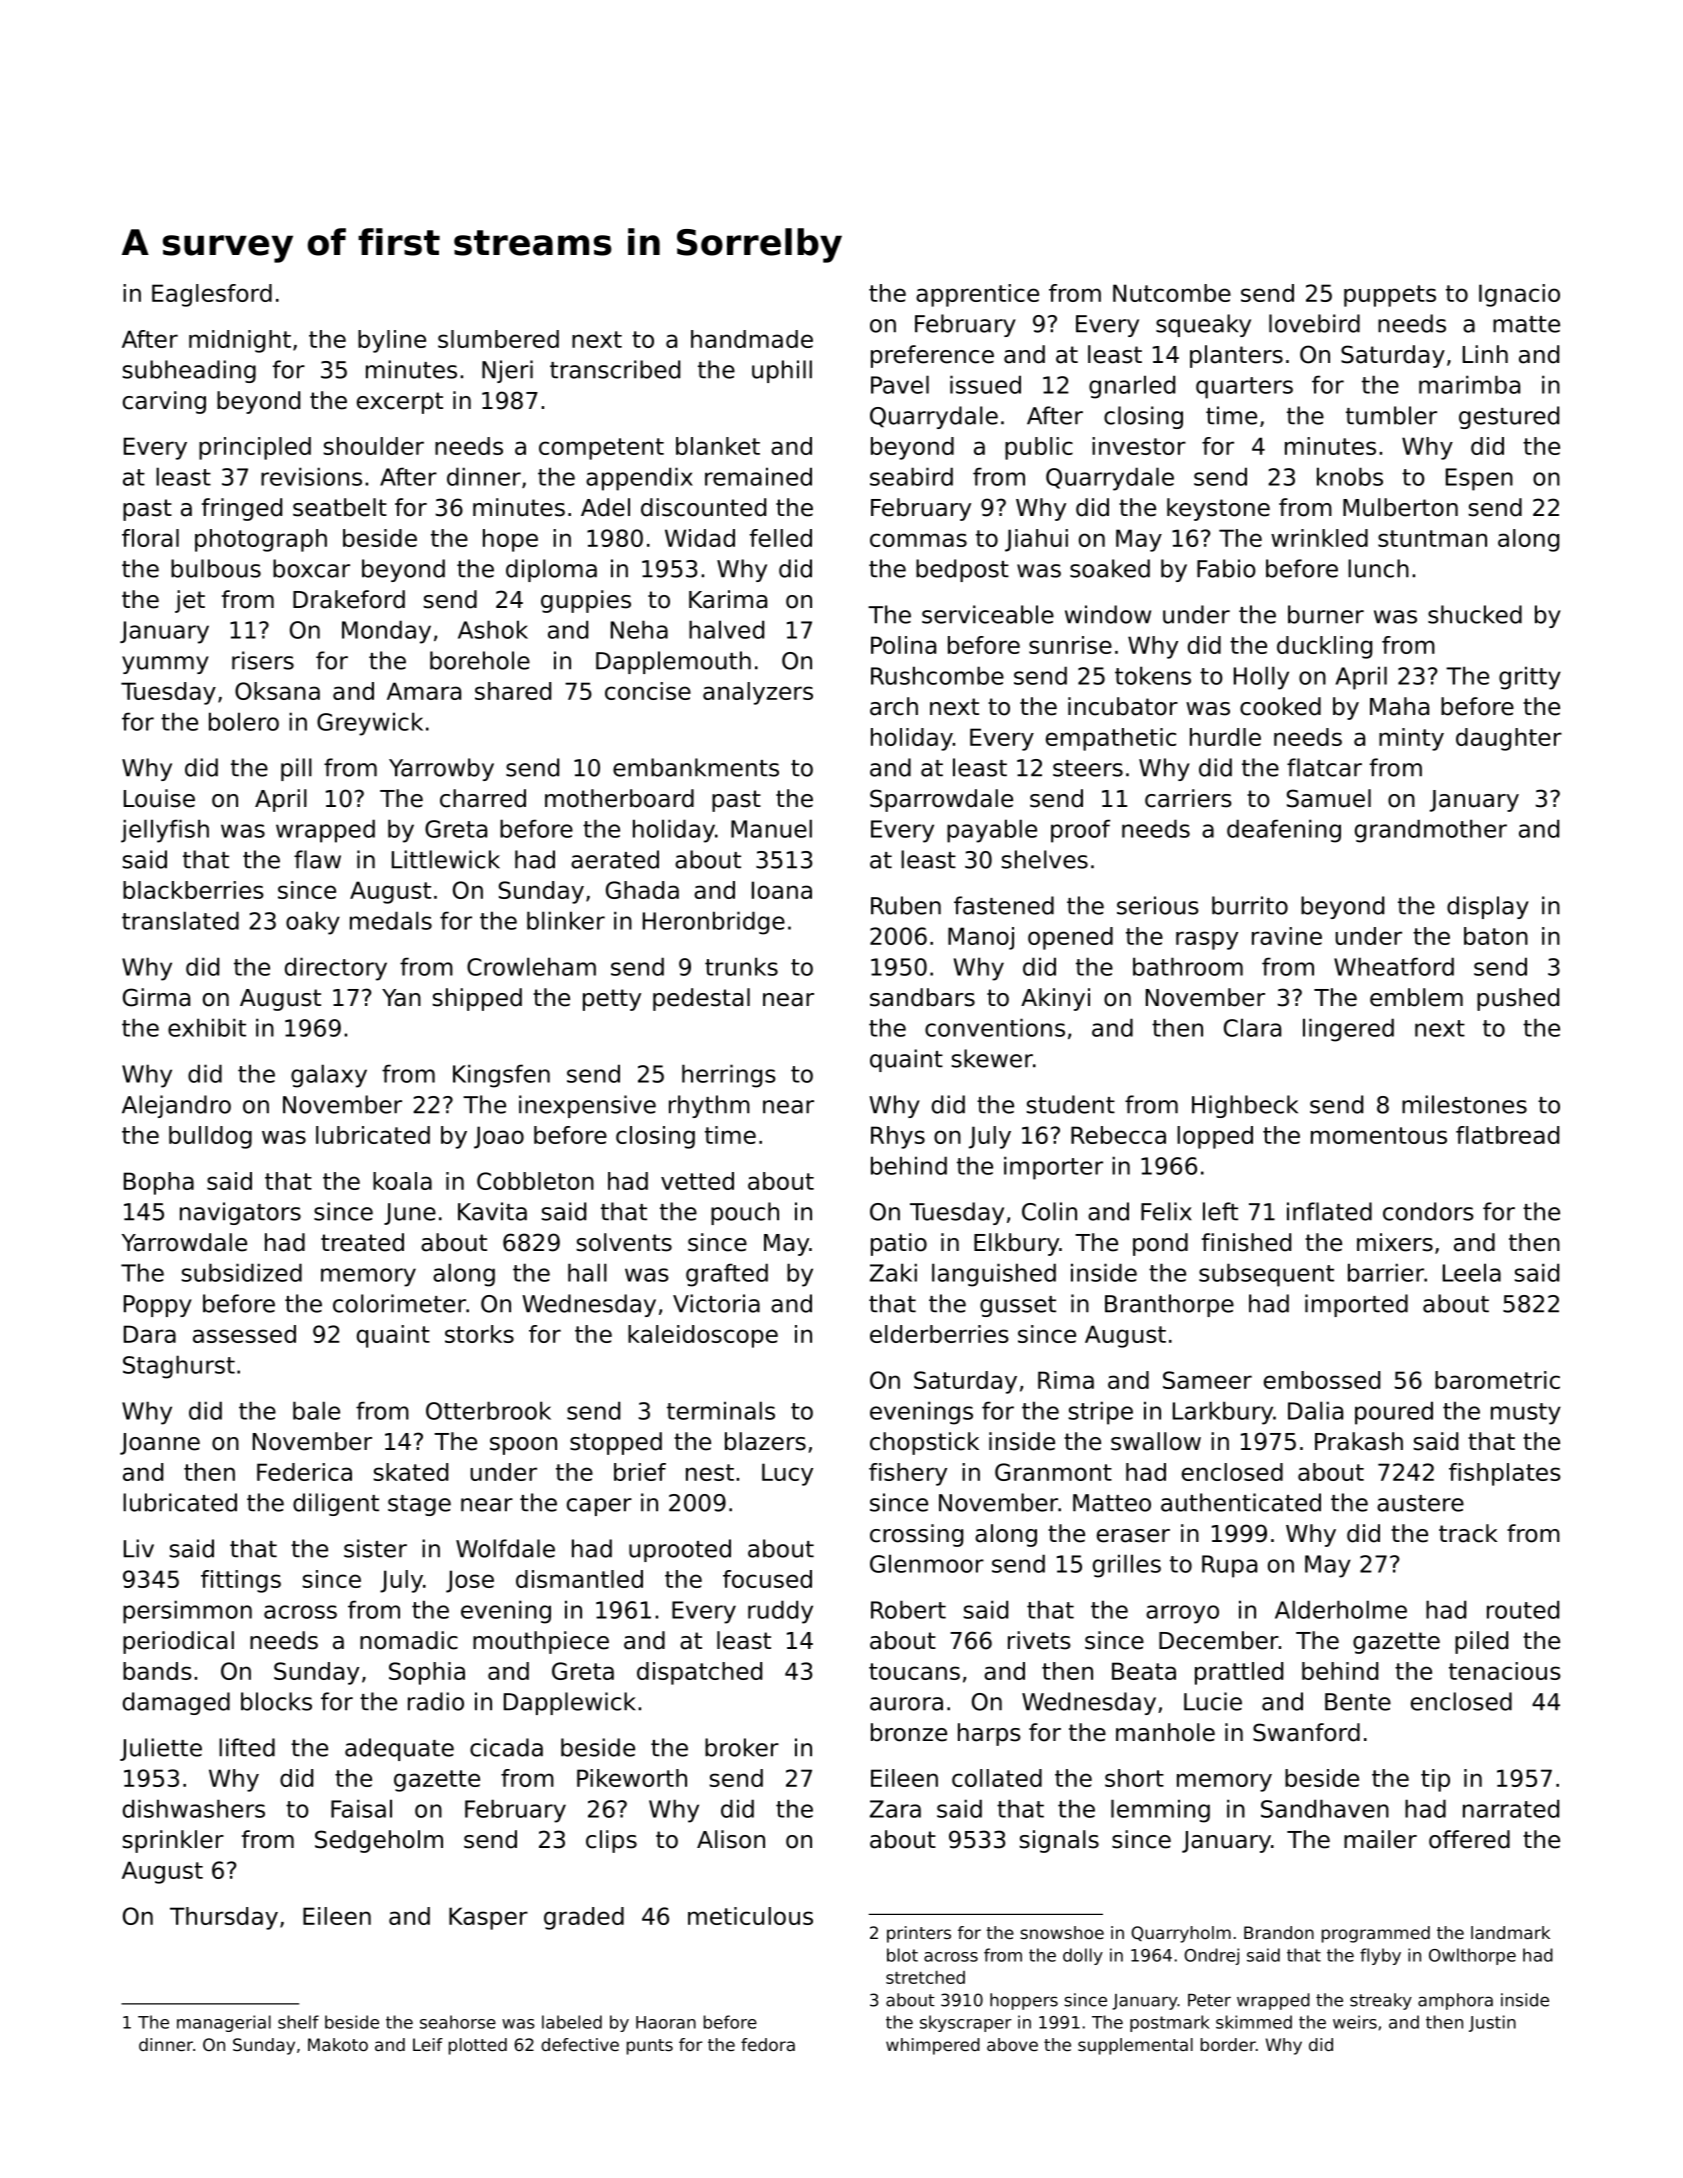 This page has width=1683, height=2178. What do you see at coordinates (906, 905) in the page?
I see `Ruben` at bounding box center [906, 905].
